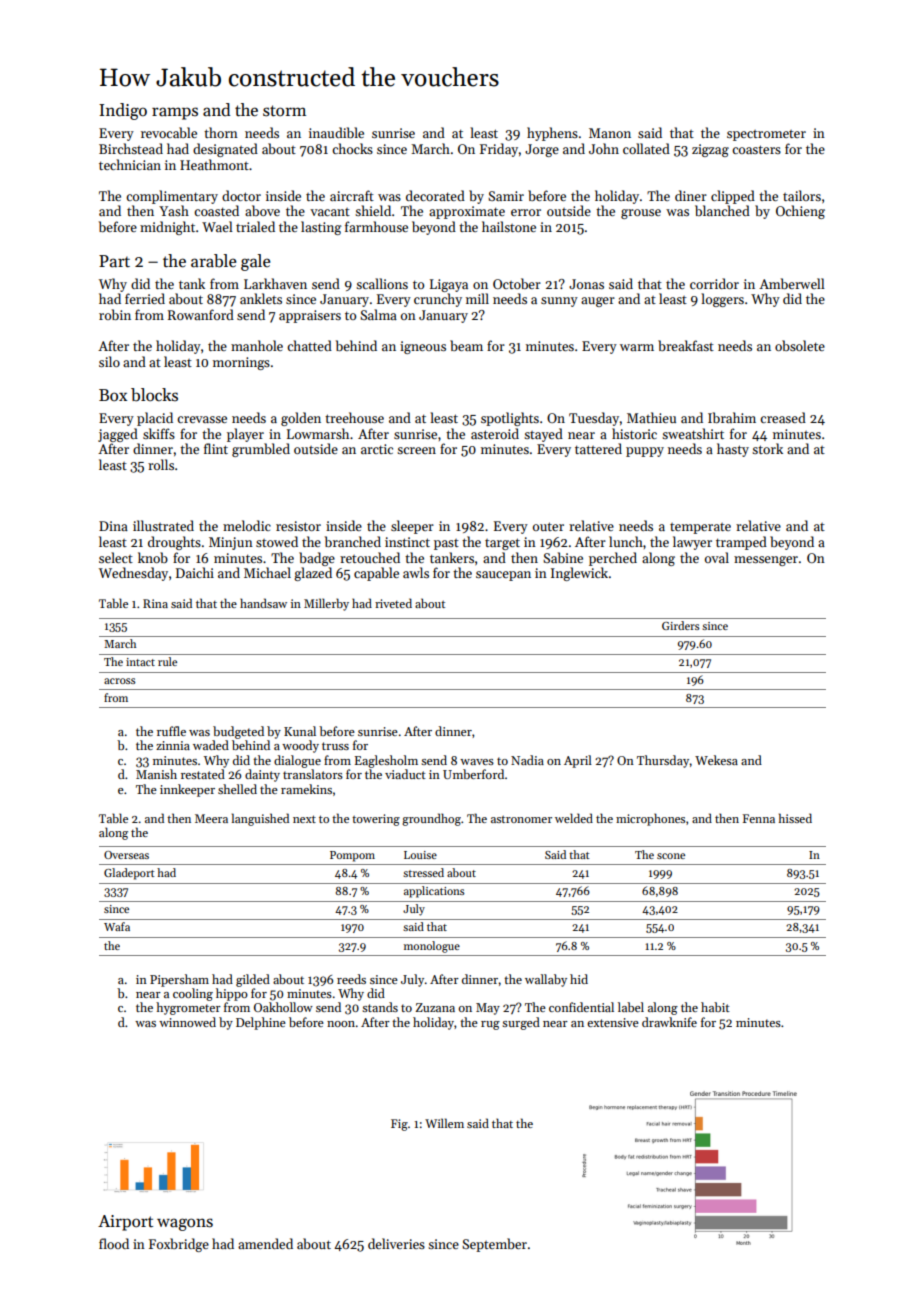 The image size is (924, 1308). I want to click on Wekesa, so click(716, 760).
